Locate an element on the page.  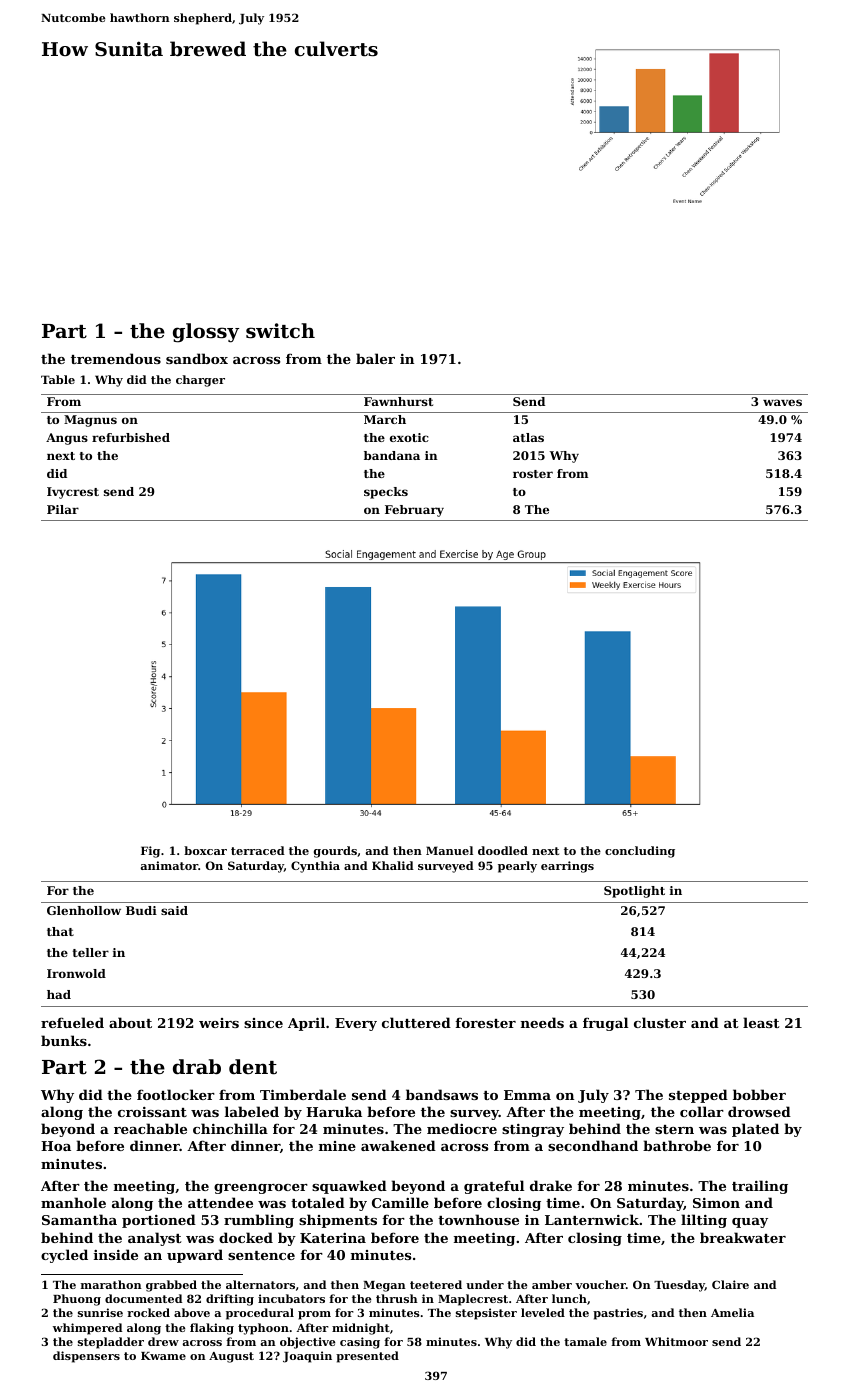
roster is located at coordinates (533, 474).
